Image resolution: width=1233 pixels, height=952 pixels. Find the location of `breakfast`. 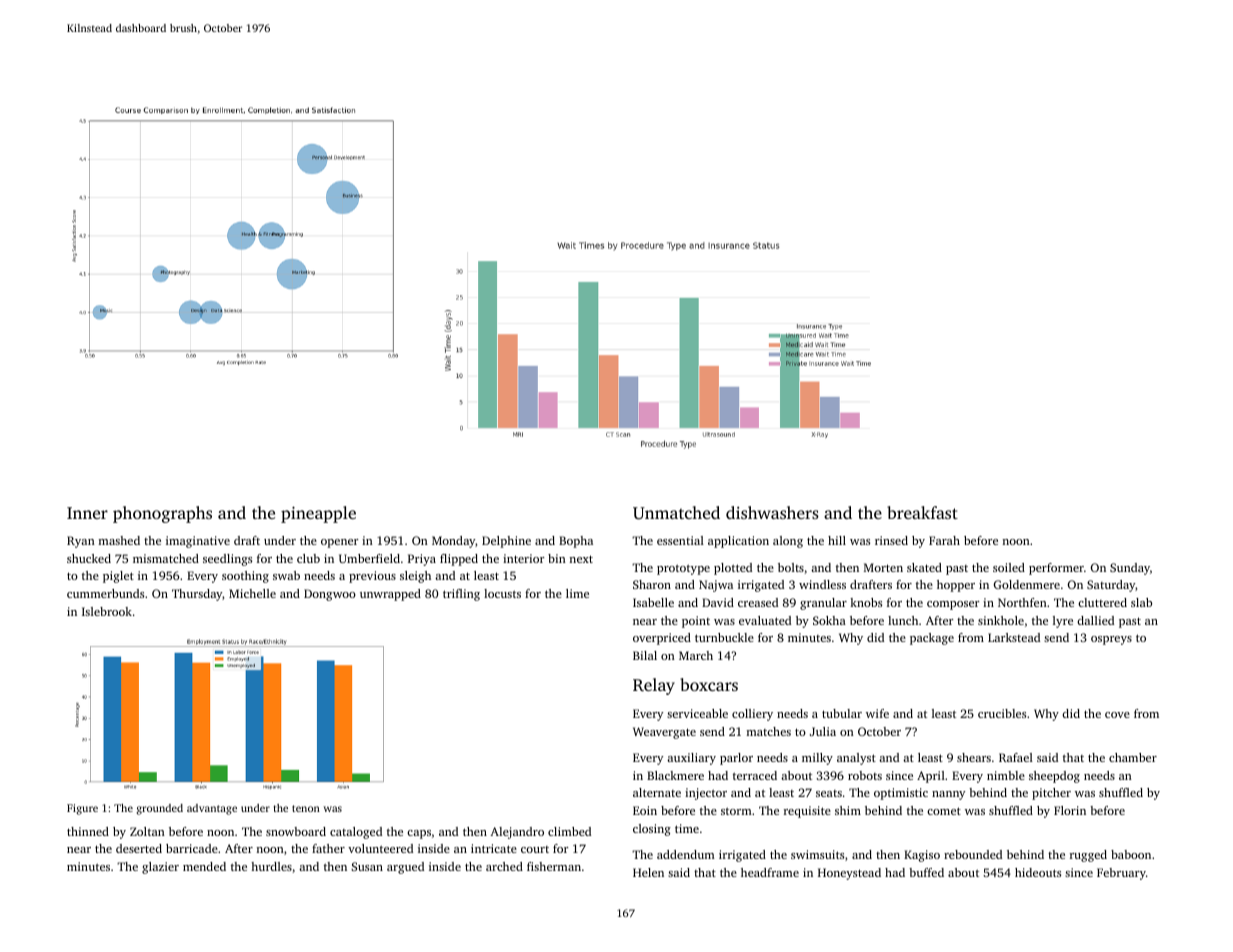

breakfast is located at coordinates (922, 512).
